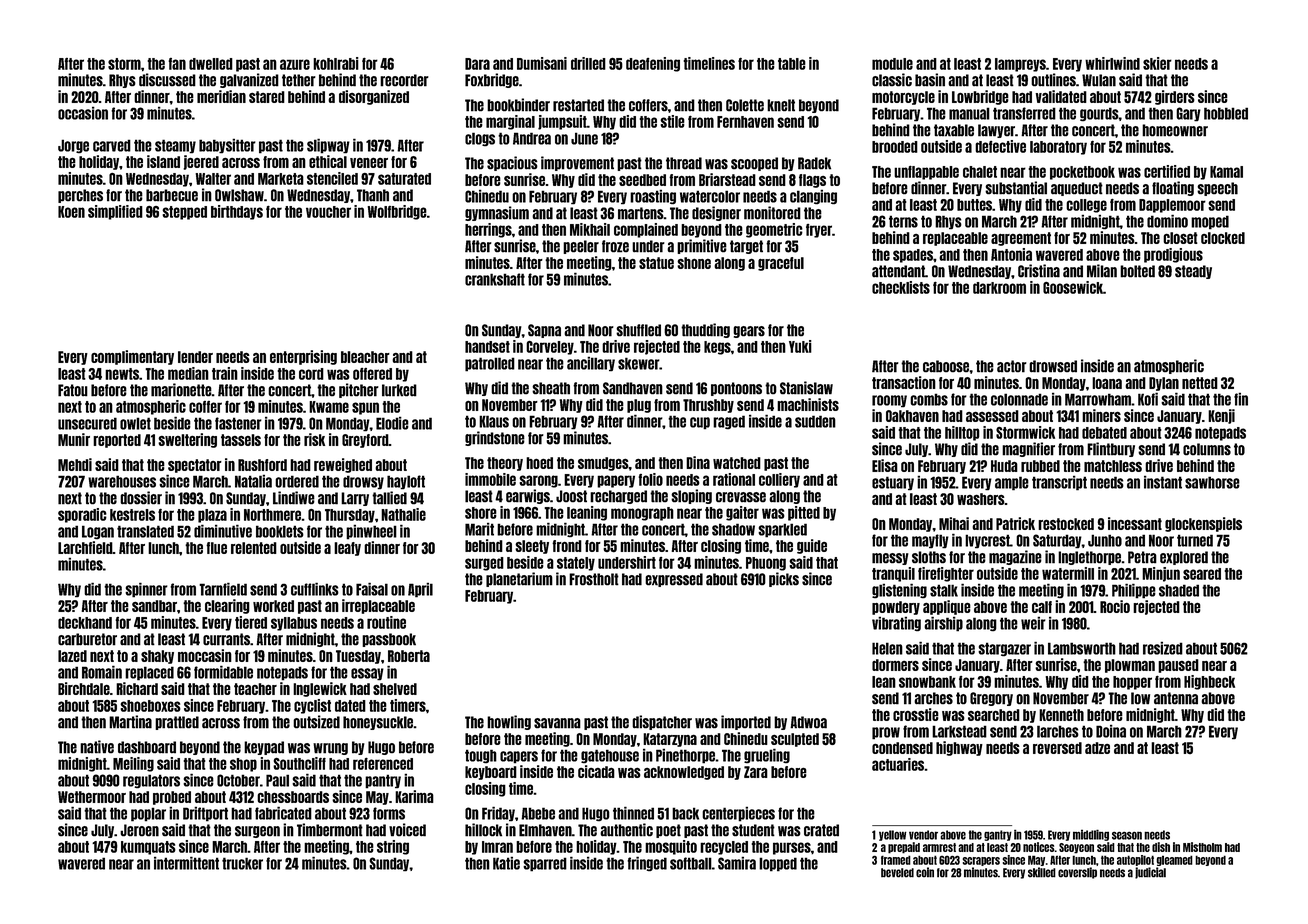  What do you see at coordinates (238, 780) in the document?
I see `October` at bounding box center [238, 780].
